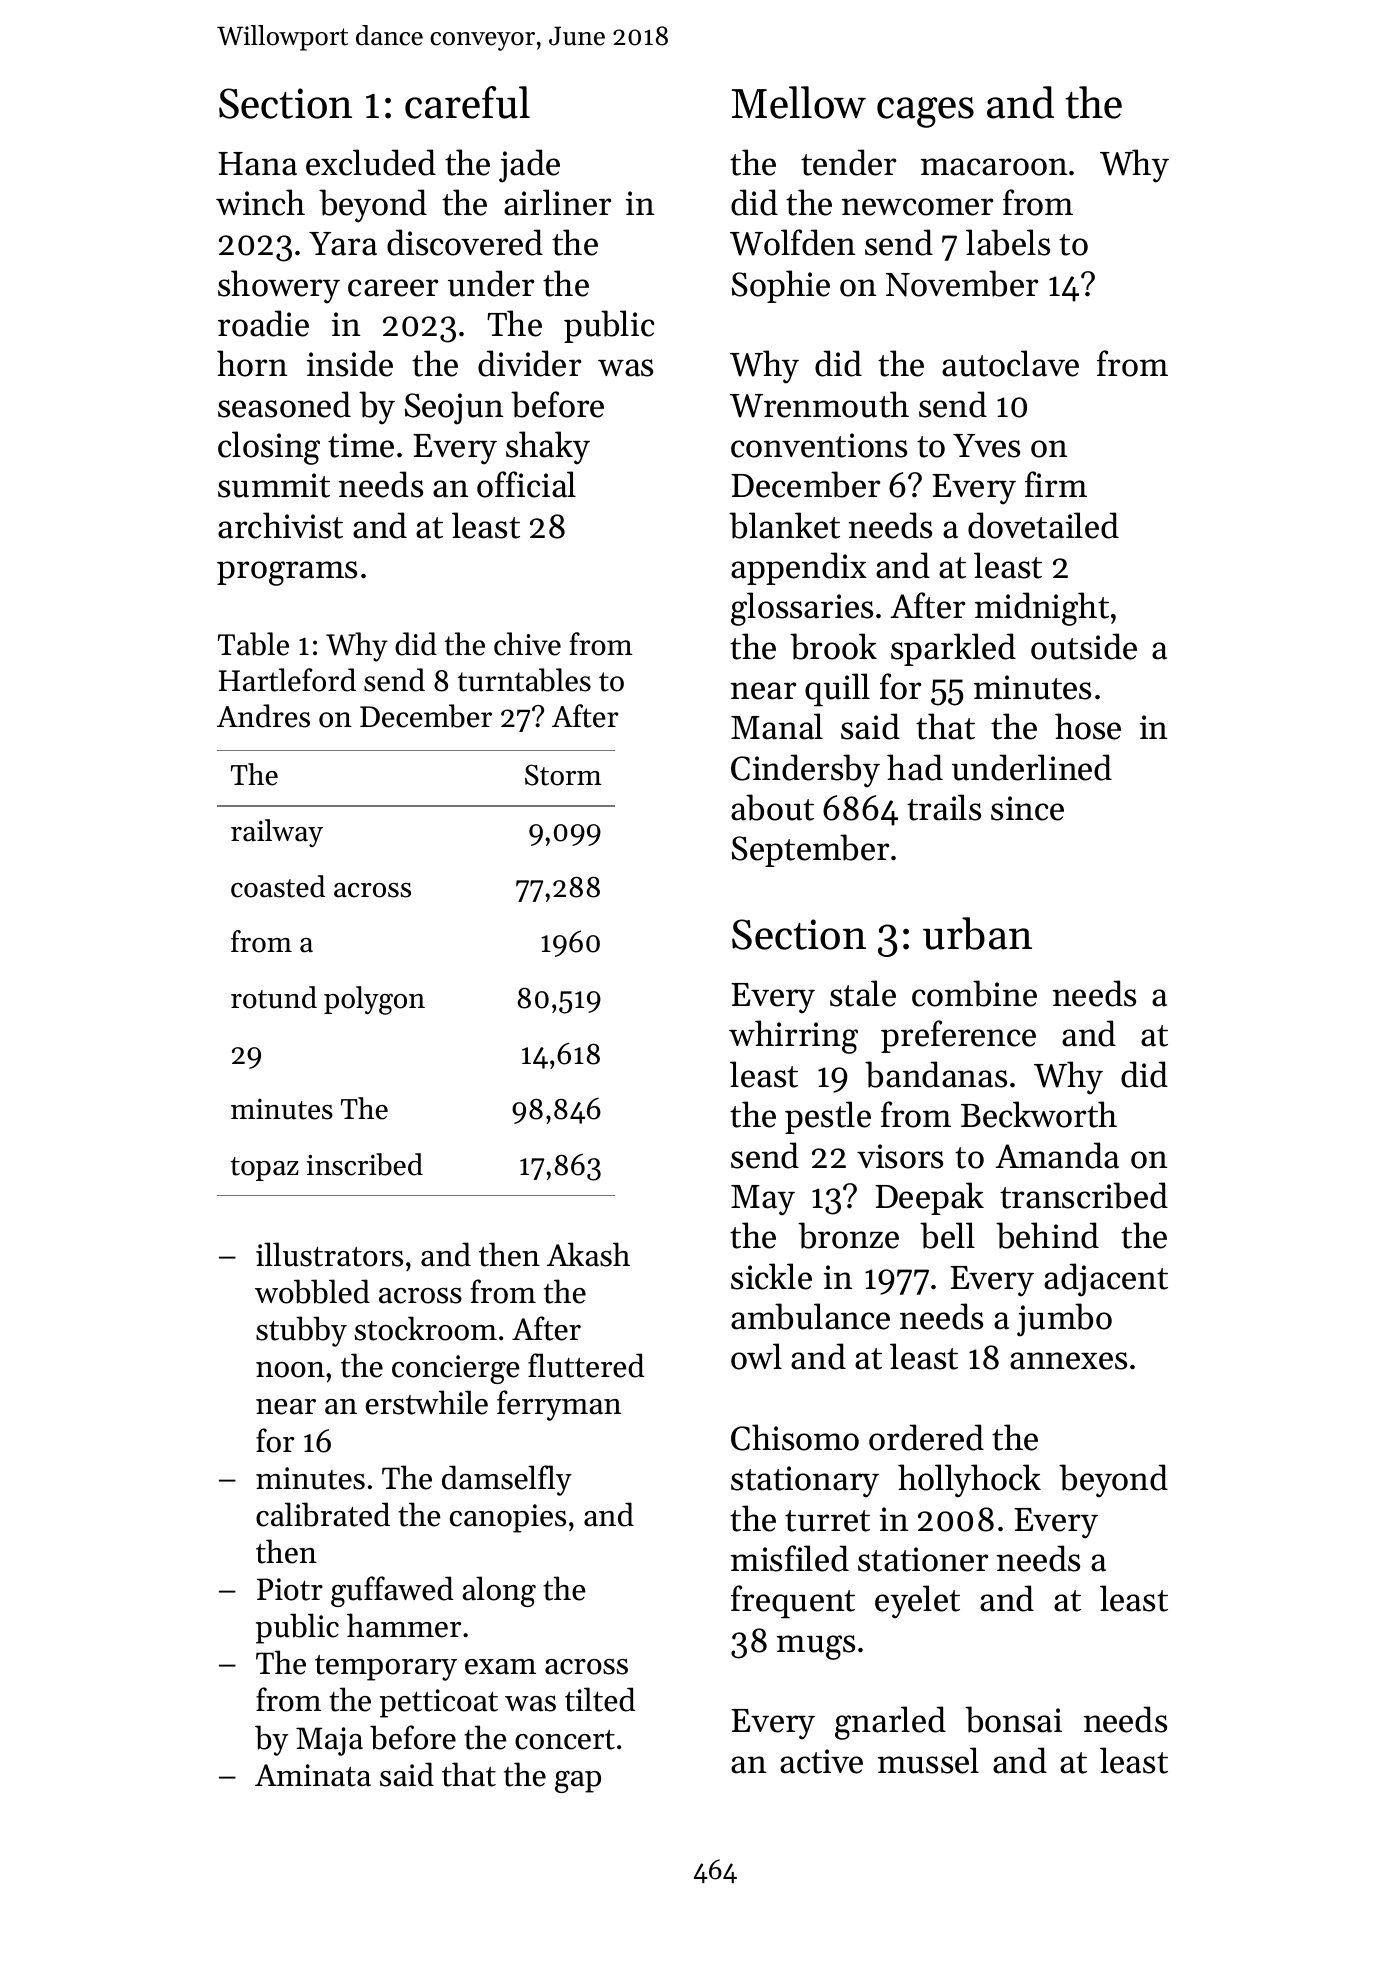 Image resolution: width=1386 pixels, height=1969 pixels. What do you see at coordinates (928, 1760) in the screenshot?
I see `mussel` at bounding box center [928, 1760].
